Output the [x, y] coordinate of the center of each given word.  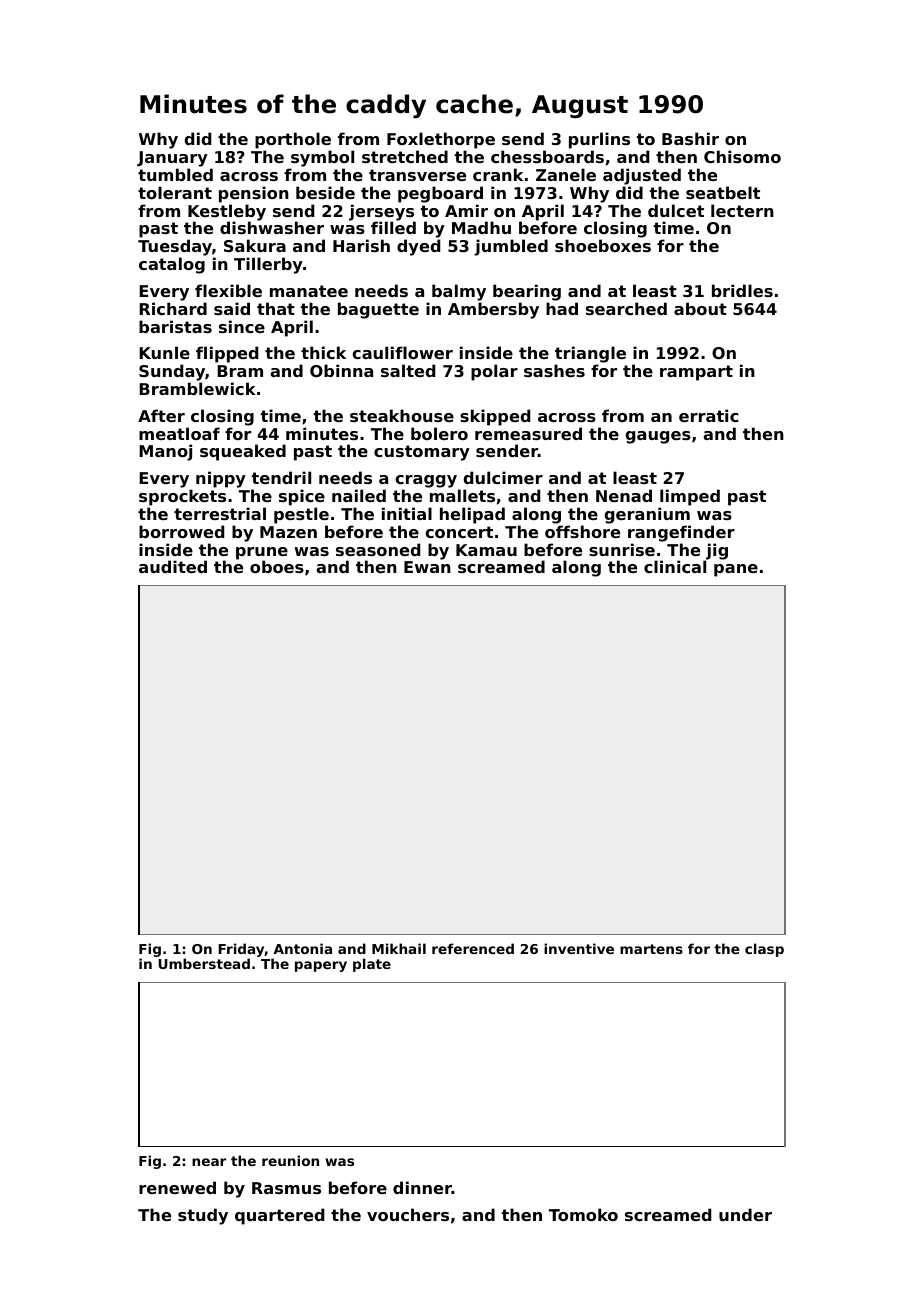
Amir [466, 210]
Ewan [427, 567]
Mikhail [399, 948]
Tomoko [583, 1214]
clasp [764, 950]
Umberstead [204, 963]
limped [690, 497]
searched [626, 308]
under [745, 1214]
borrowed [181, 531]
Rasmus [286, 1188]
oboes [277, 566]
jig [716, 552]
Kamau [486, 550]
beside [325, 192]
